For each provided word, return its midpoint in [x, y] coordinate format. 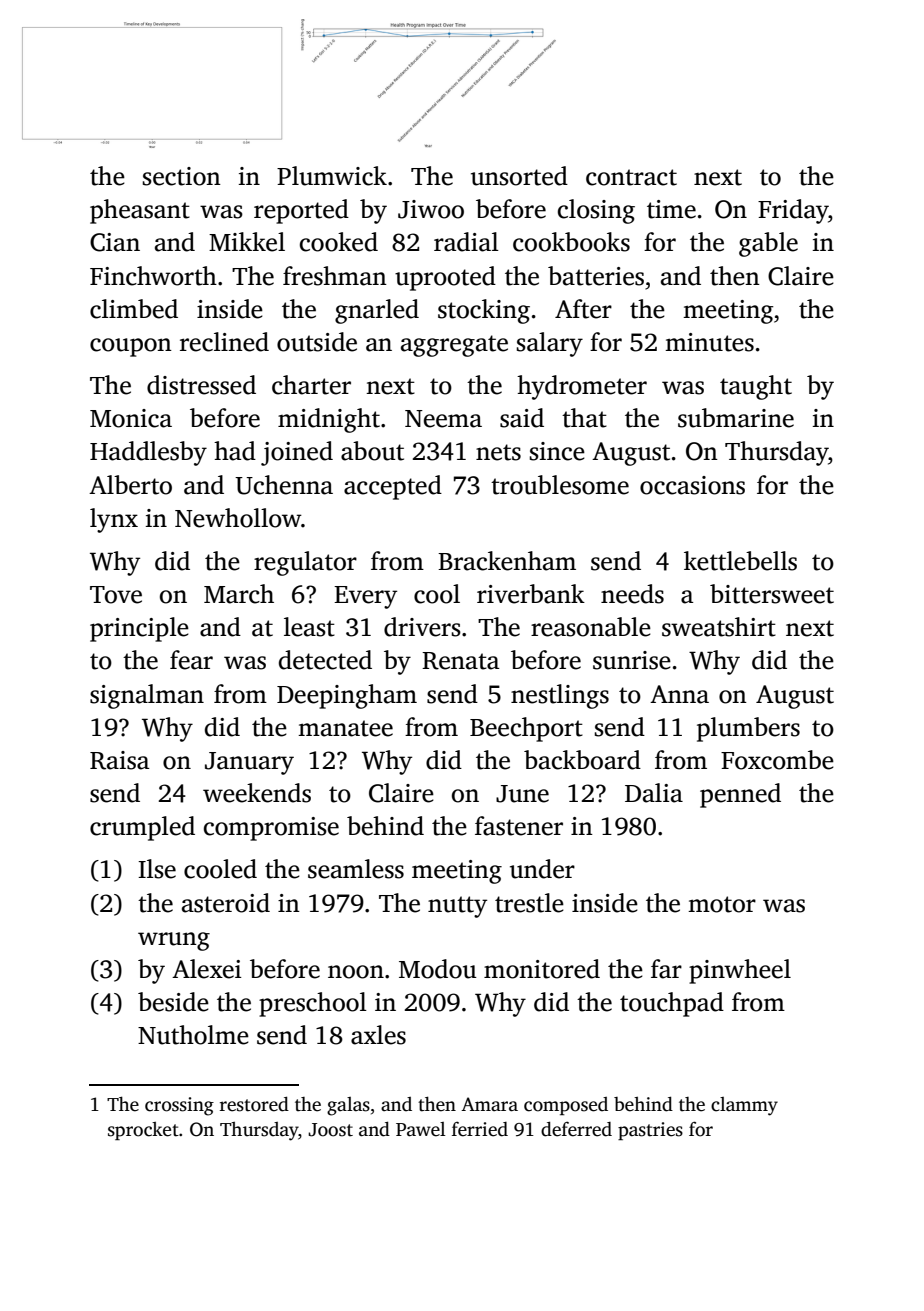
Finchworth [153, 276]
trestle [529, 903]
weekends [257, 793]
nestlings [560, 696]
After [583, 309]
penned [740, 795]
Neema [443, 419]
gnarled [377, 311]
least [309, 627]
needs [632, 594]
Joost [330, 1130]
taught [756, 387]
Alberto [130, 485]
